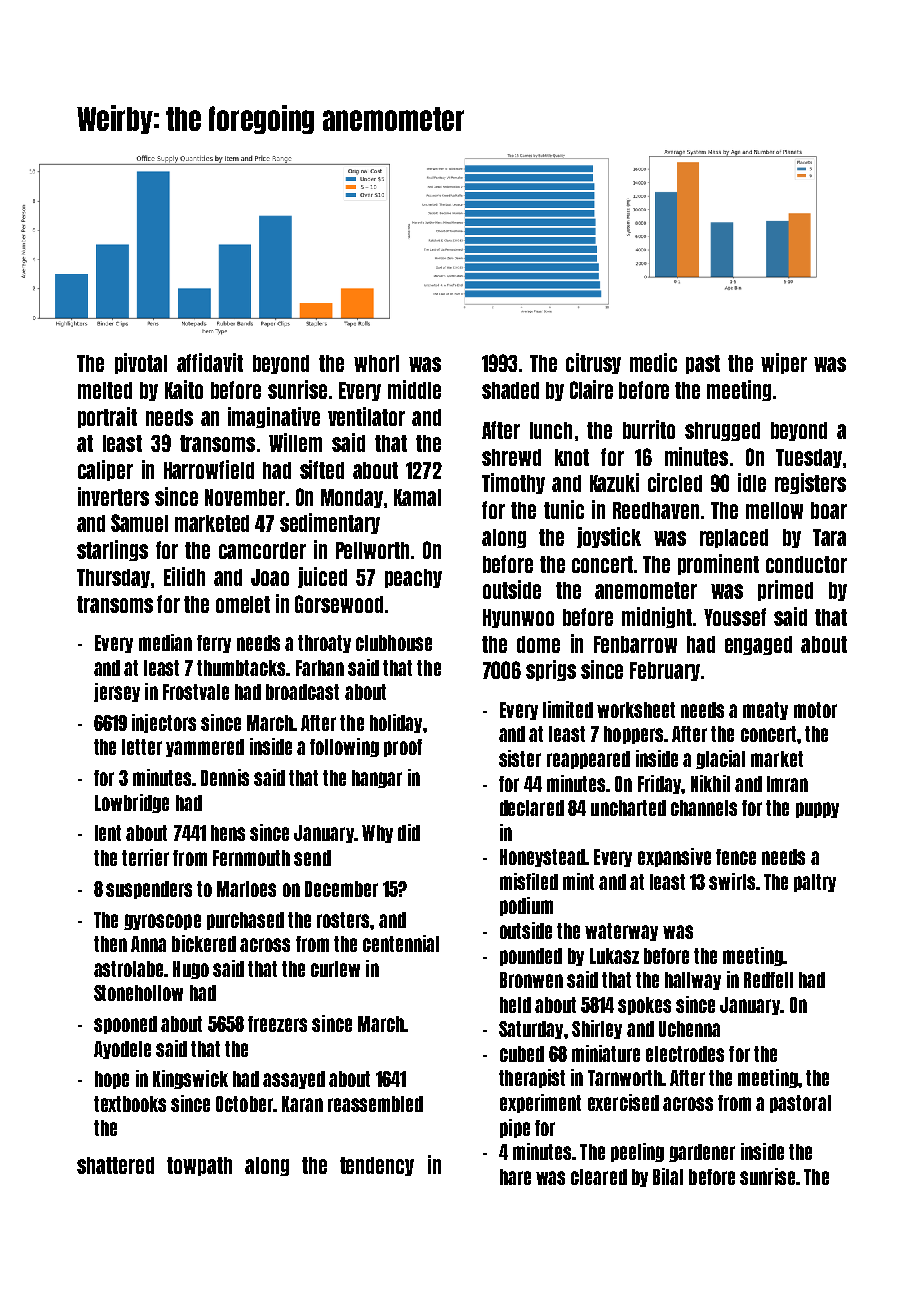  I want to click on electrodes, so click(685, 1054).
